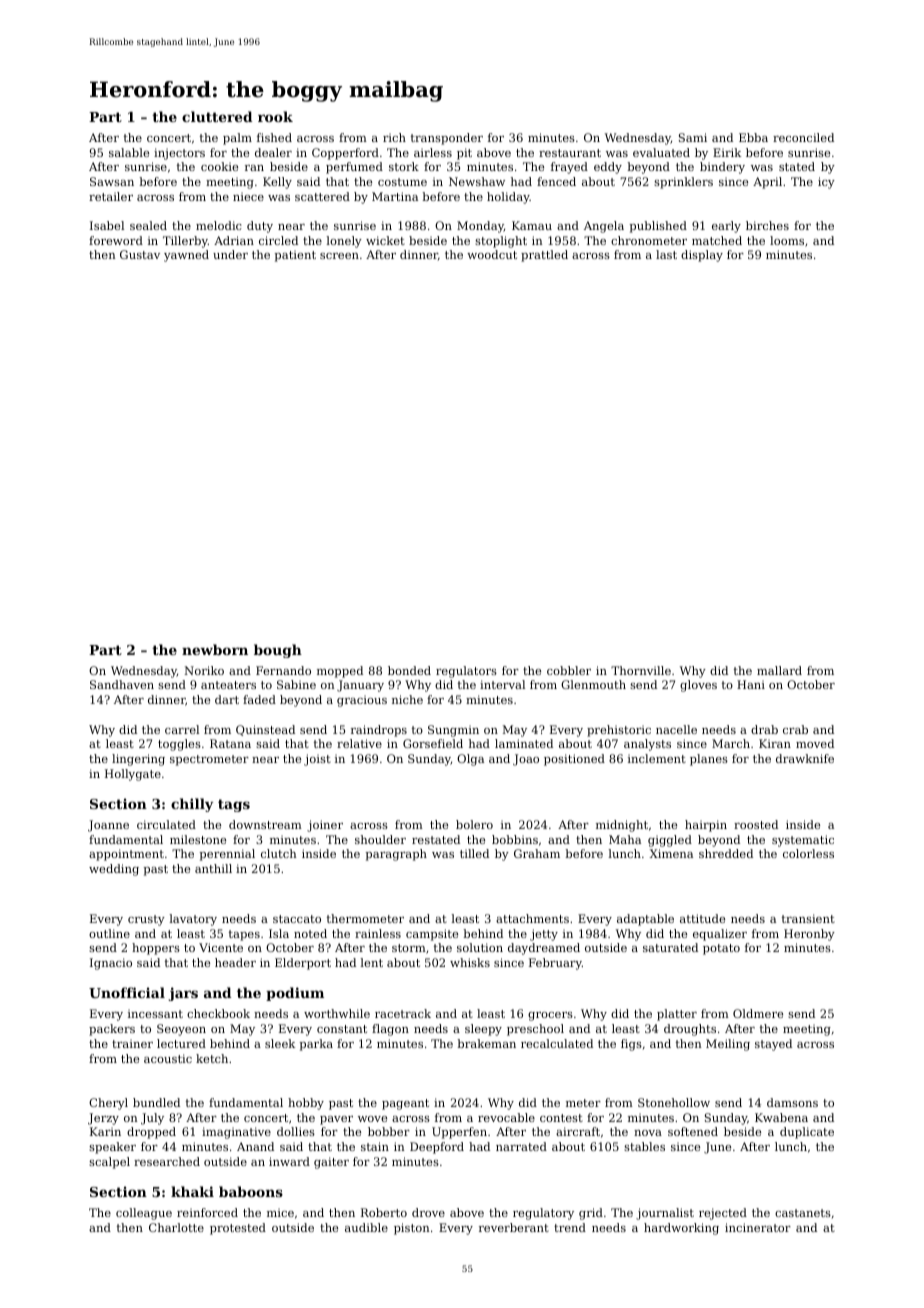  Describe the element at coordinates (409, 948) in the image. I see `storm` at that location.
